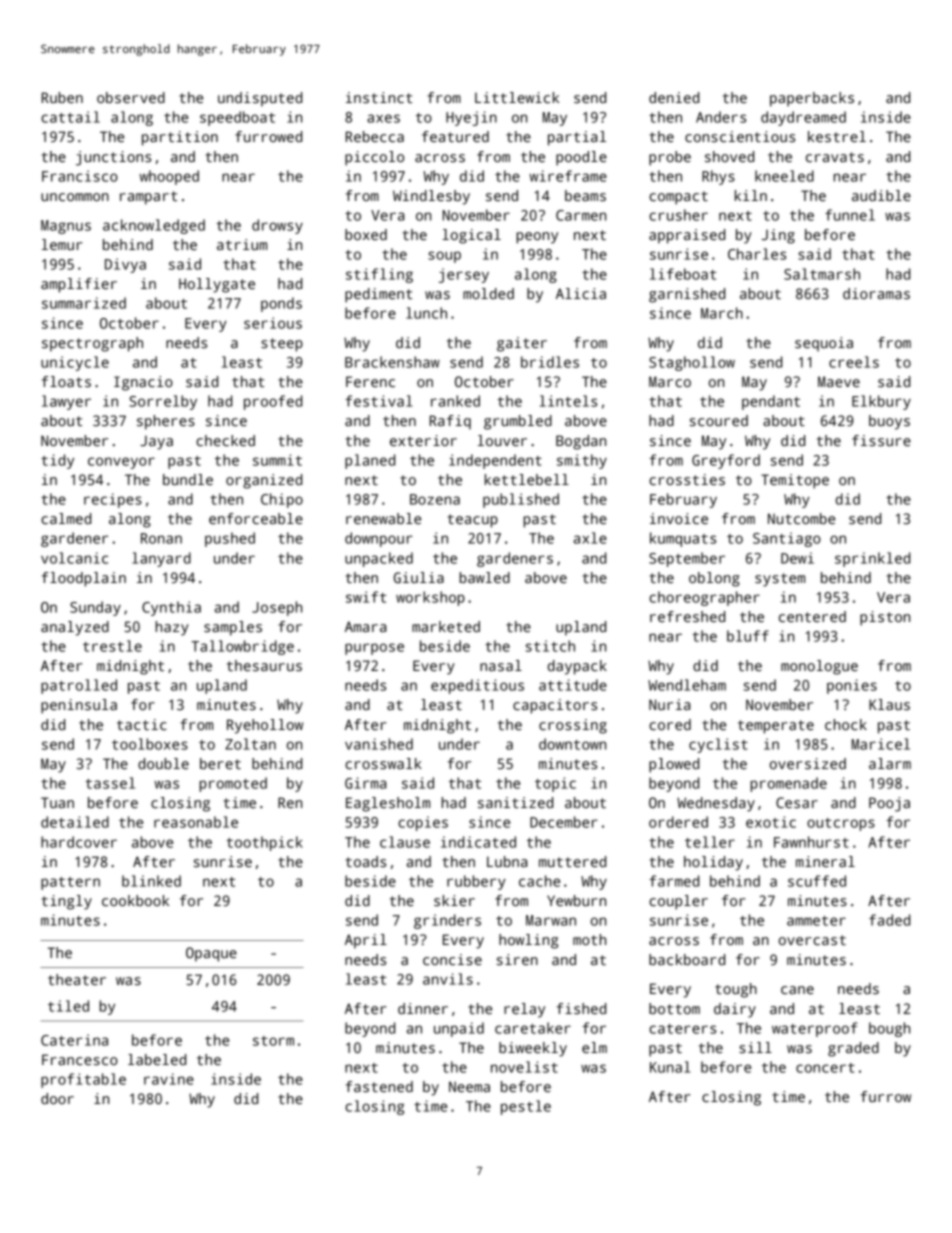  Describe the element at coordinates (388, 804) in the page. I see `Eaglesholm` at that location.
